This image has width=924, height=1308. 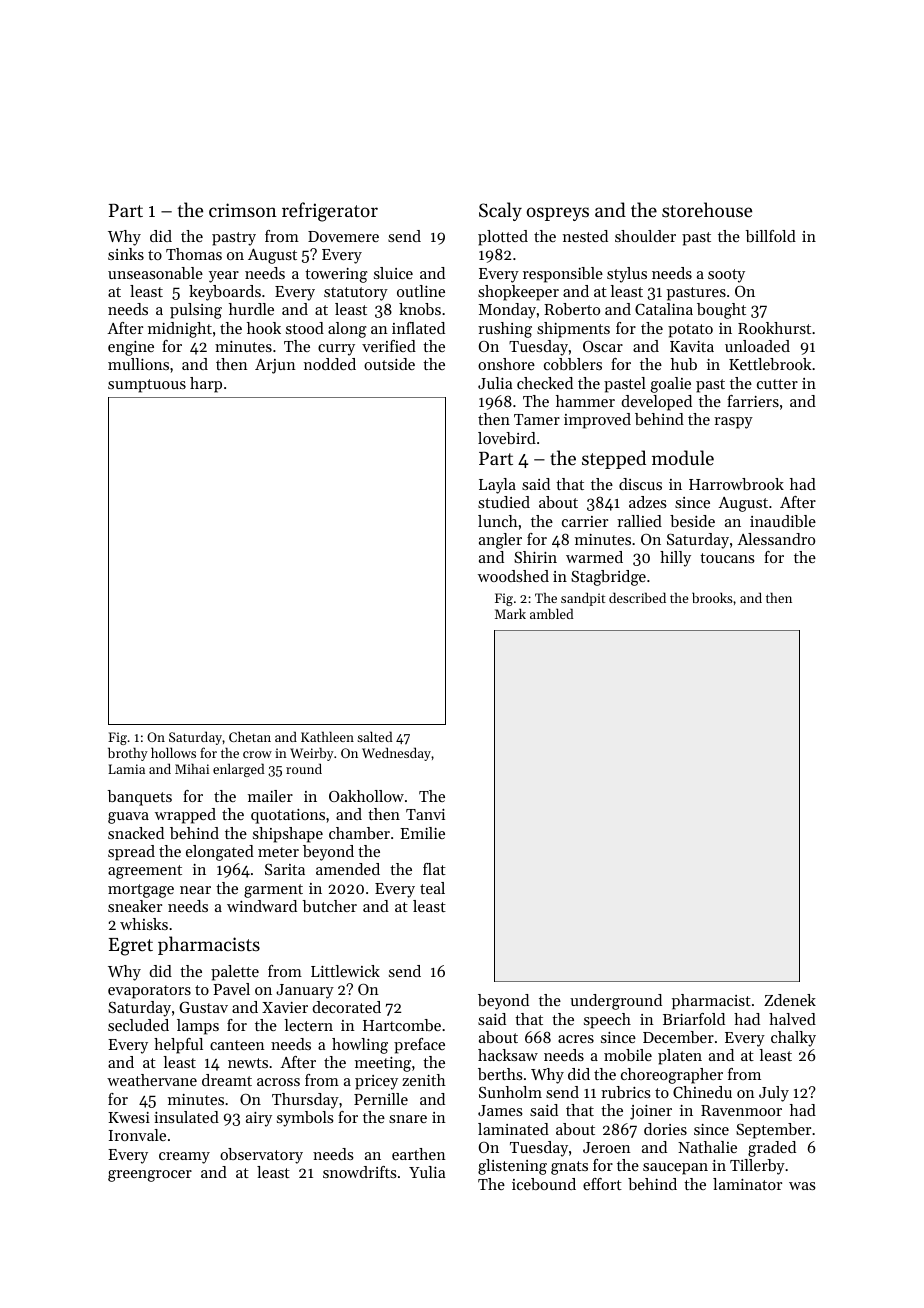 What do you see at coordinates (712, 597) in the image?
I see `brooks` at bounding box center [712, 597].
